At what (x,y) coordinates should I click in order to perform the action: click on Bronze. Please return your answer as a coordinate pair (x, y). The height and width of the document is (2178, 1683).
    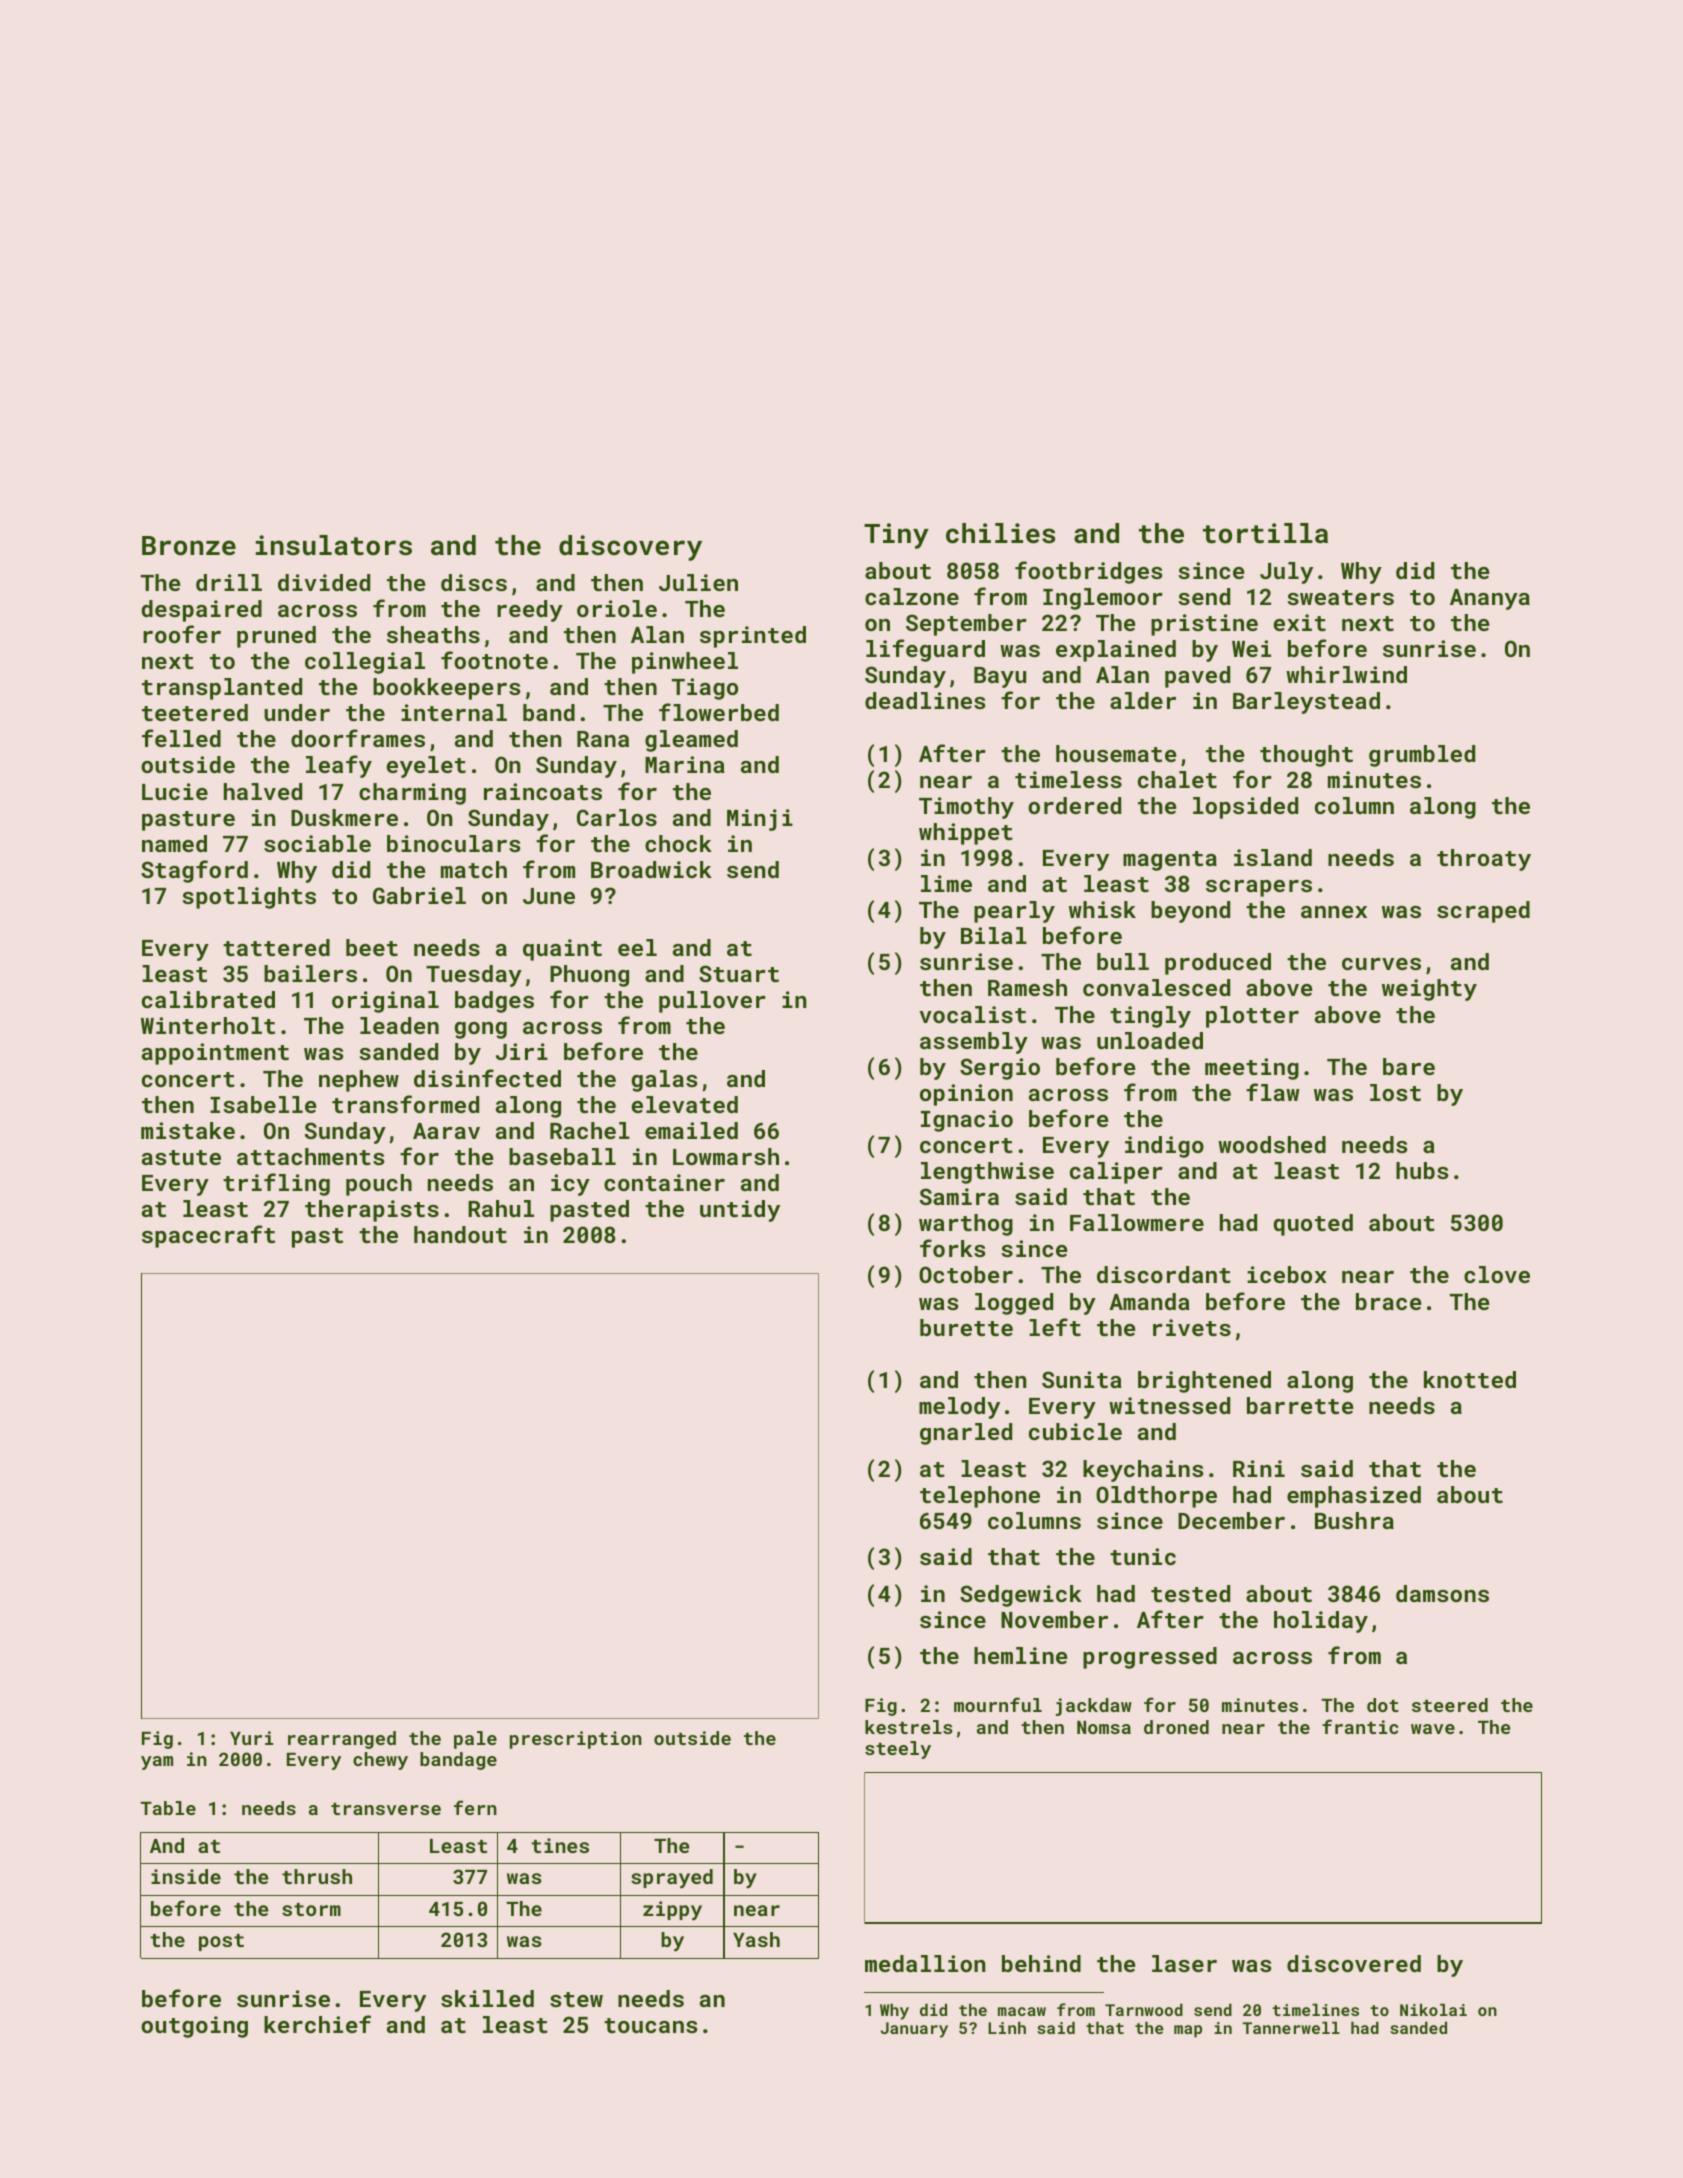
    Looking at the image, I should click on (189, 546).
